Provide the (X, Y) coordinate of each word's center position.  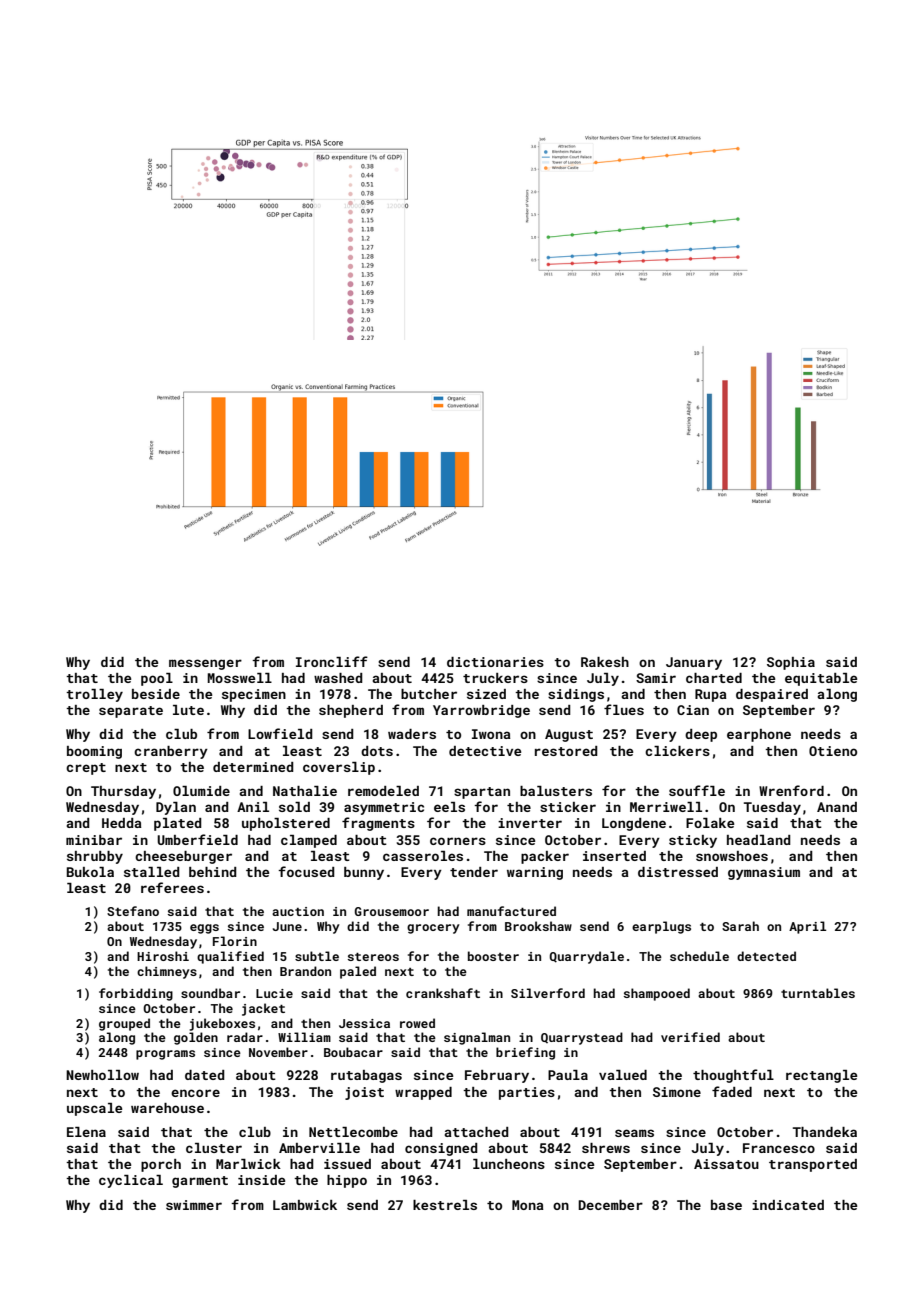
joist (364, 1093)
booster (493, 956)
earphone (759, 735)
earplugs (661, 927)
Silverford (548, 993)
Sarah (740, 926)
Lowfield (280, 733)
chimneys (167, 972)
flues (624, 709)
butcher (429, 694)
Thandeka (825, 1132)
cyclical (131, 1181)
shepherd (351, 711)
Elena (86, 1132)
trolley (94, 695)
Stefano (133, 911)
